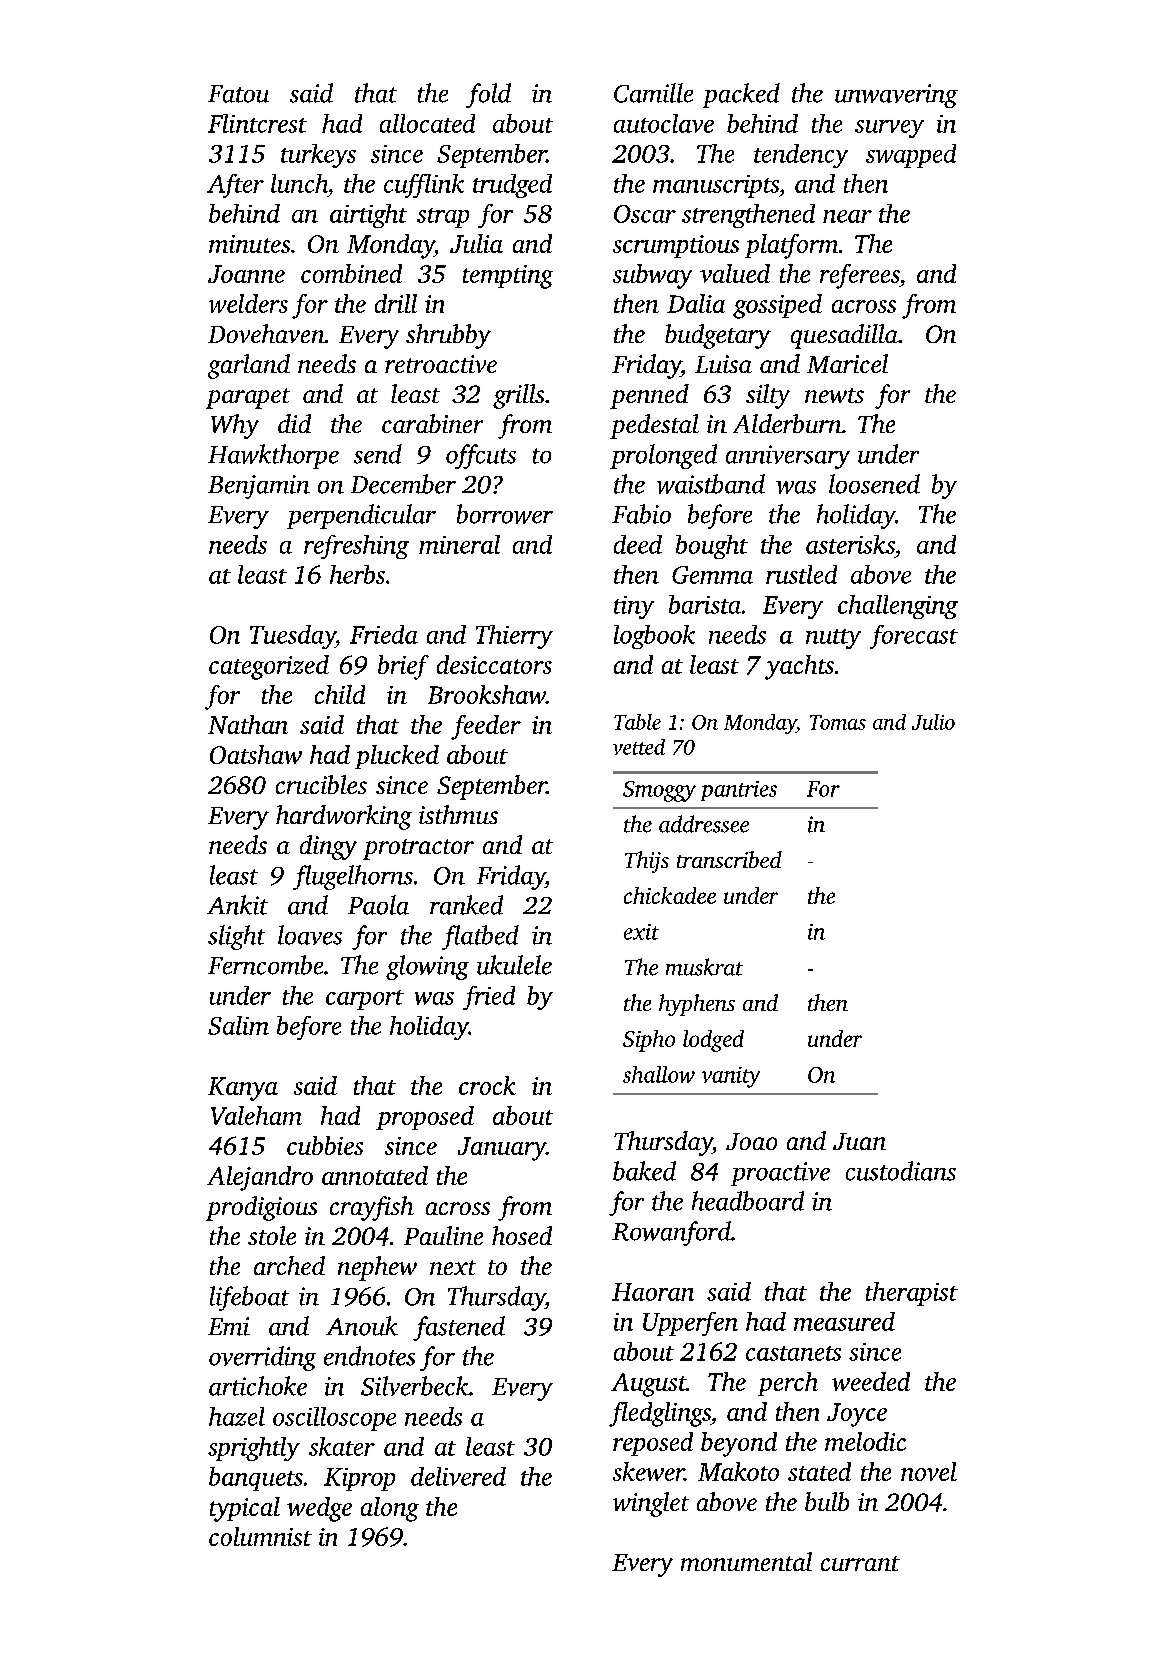 Image resolution: width=1165 pixels, height=1654 pixels. What do you see at coordinates (859, 1141) in the image?
I see `Juan` at bounding box center [859, 1141].
